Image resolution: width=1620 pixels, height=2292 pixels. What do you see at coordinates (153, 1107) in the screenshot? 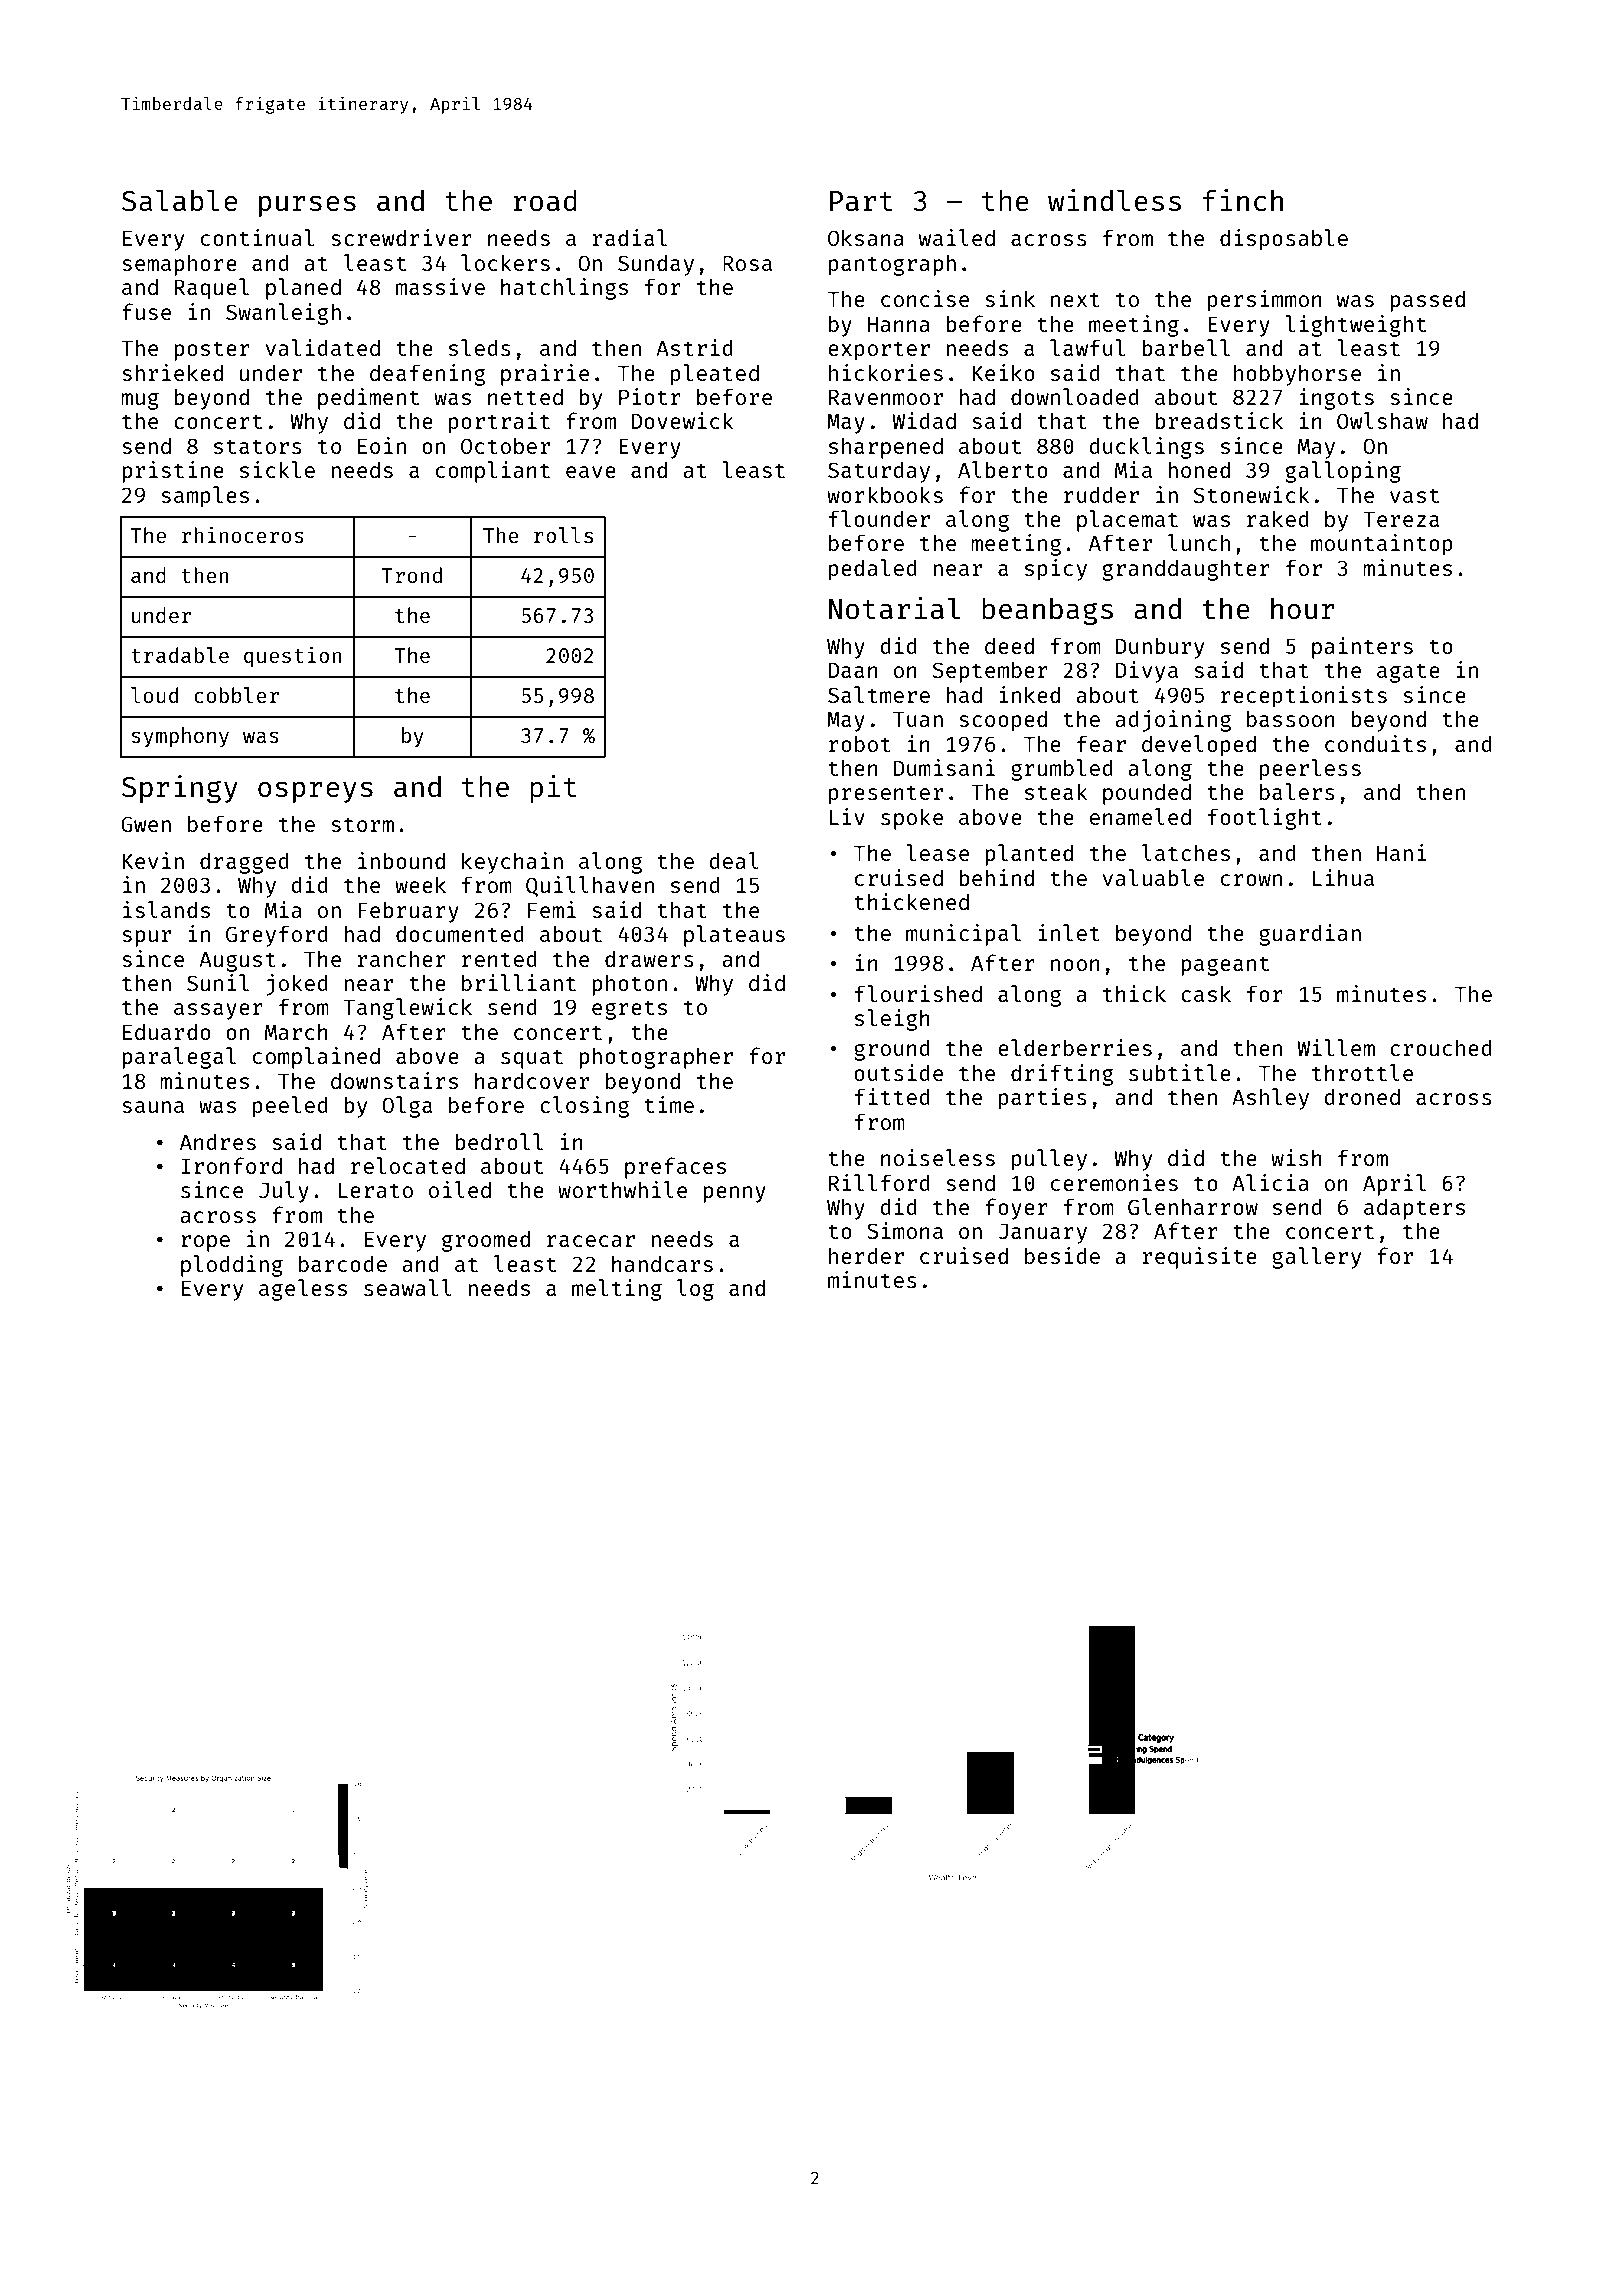
I see `sauna` at bounding box center [153, 1107].
